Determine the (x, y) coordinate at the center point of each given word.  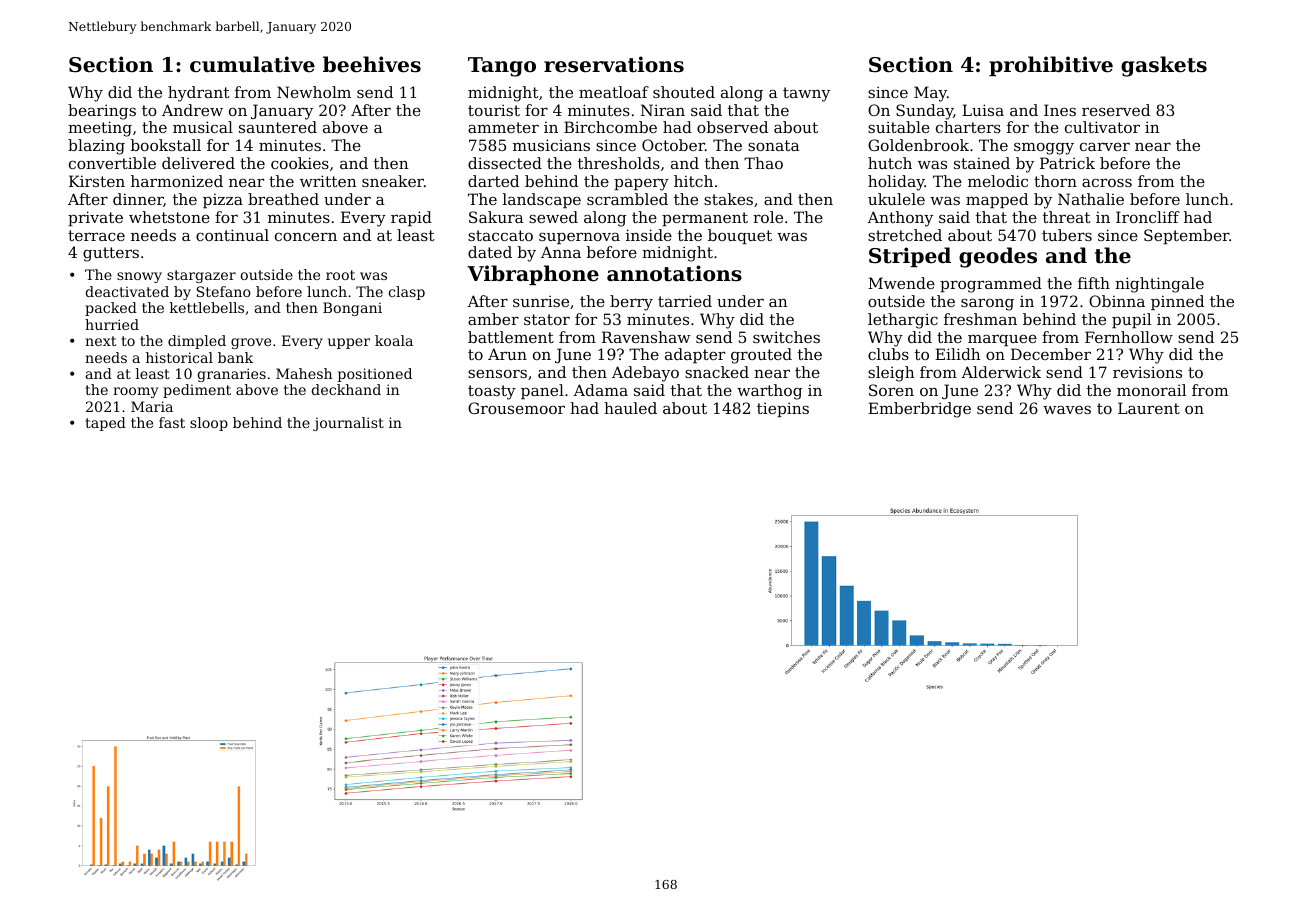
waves (1067, 410)
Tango (502, 67)
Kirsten (97, 181)
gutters (111, 254)
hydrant (199, 94)
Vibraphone (533, 275)
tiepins (783, 409)
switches (786, 337)
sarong (987, 304)
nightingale (1159, 285)
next (100, 341)
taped (106, 424)
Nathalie (1091, 199)
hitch (693, 181)
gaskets (1164, 66)
